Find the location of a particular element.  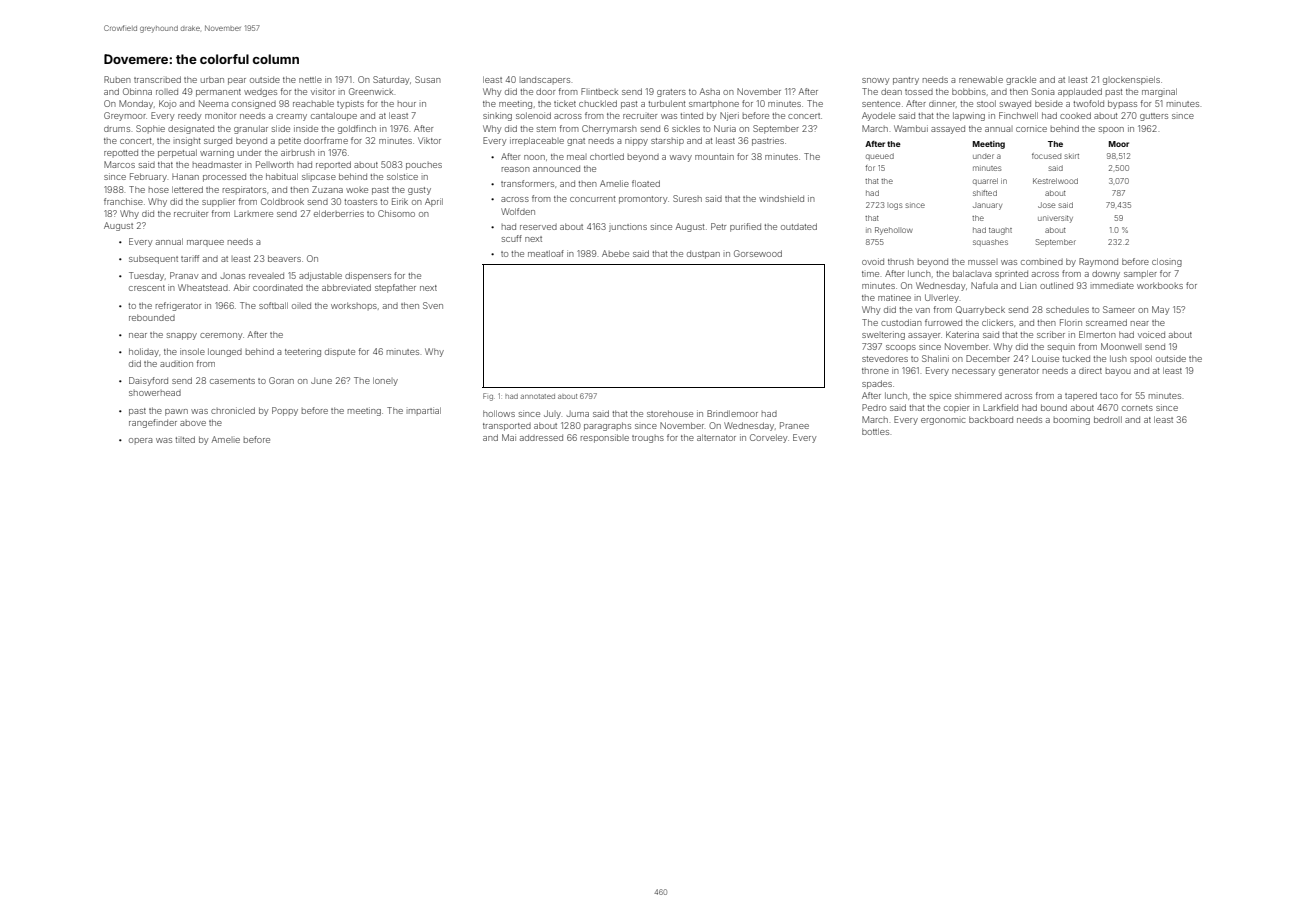

noon is located at coordinates (534, 157).
